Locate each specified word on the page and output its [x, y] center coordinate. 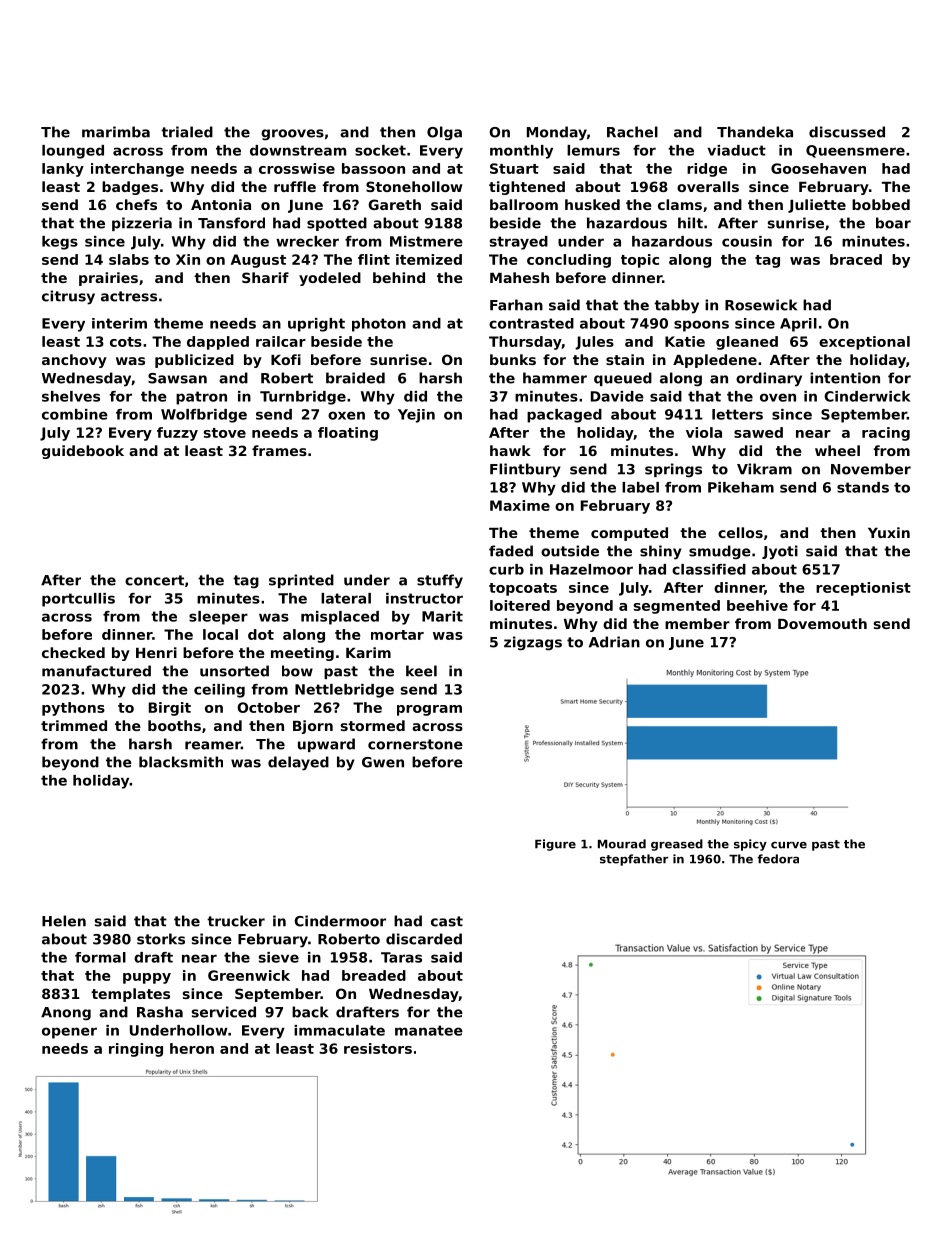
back [310, 1012]
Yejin [416, 416]
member [697, 623]
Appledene [715, 361]
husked [592, 204]
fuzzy [177, 434]
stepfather [634, 860]
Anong [66, 1014]
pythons [73, 709]
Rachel [632, 132]
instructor [424, 598]
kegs [60, 243]
